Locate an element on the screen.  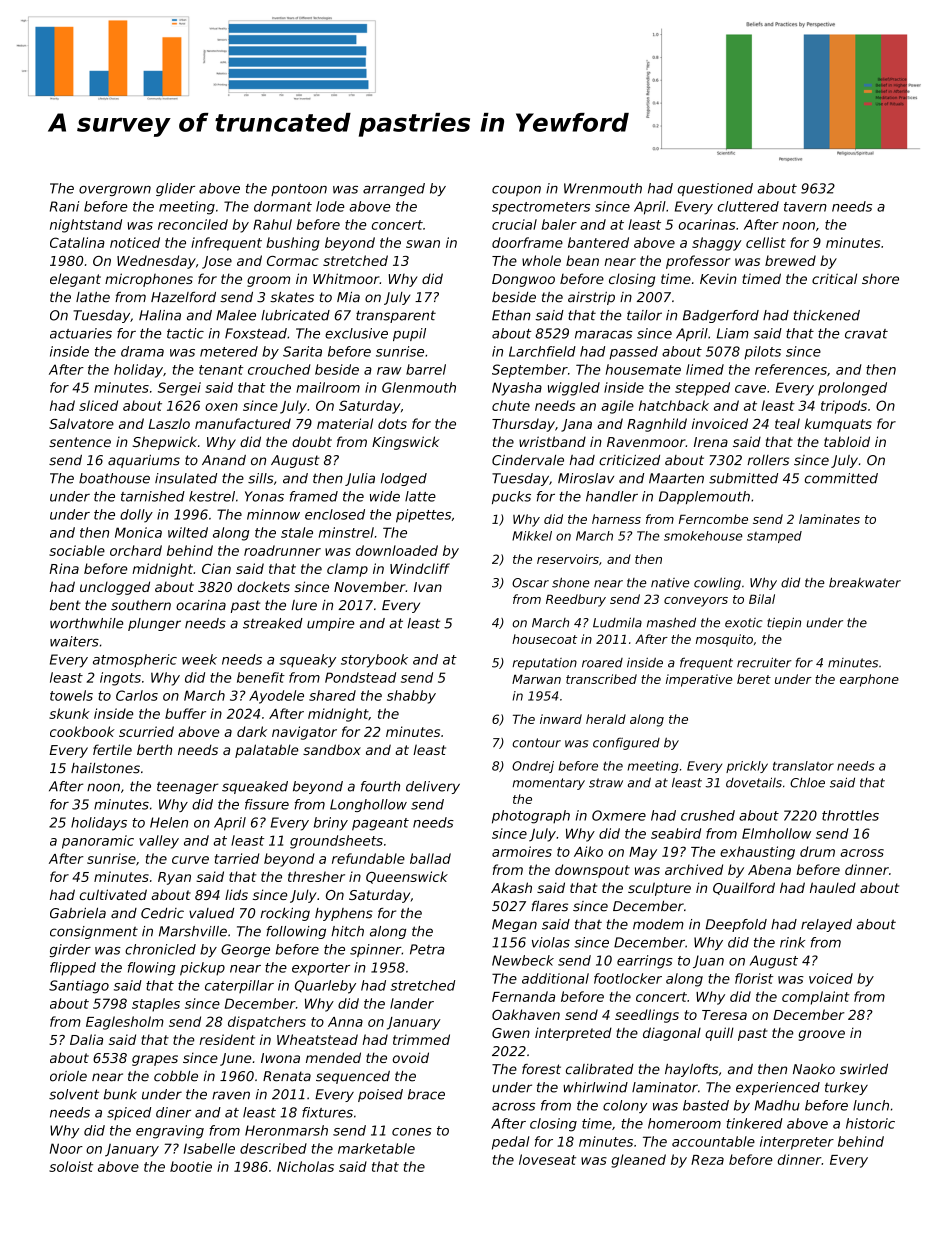
turkey is located at coordinates (846, 1088).
